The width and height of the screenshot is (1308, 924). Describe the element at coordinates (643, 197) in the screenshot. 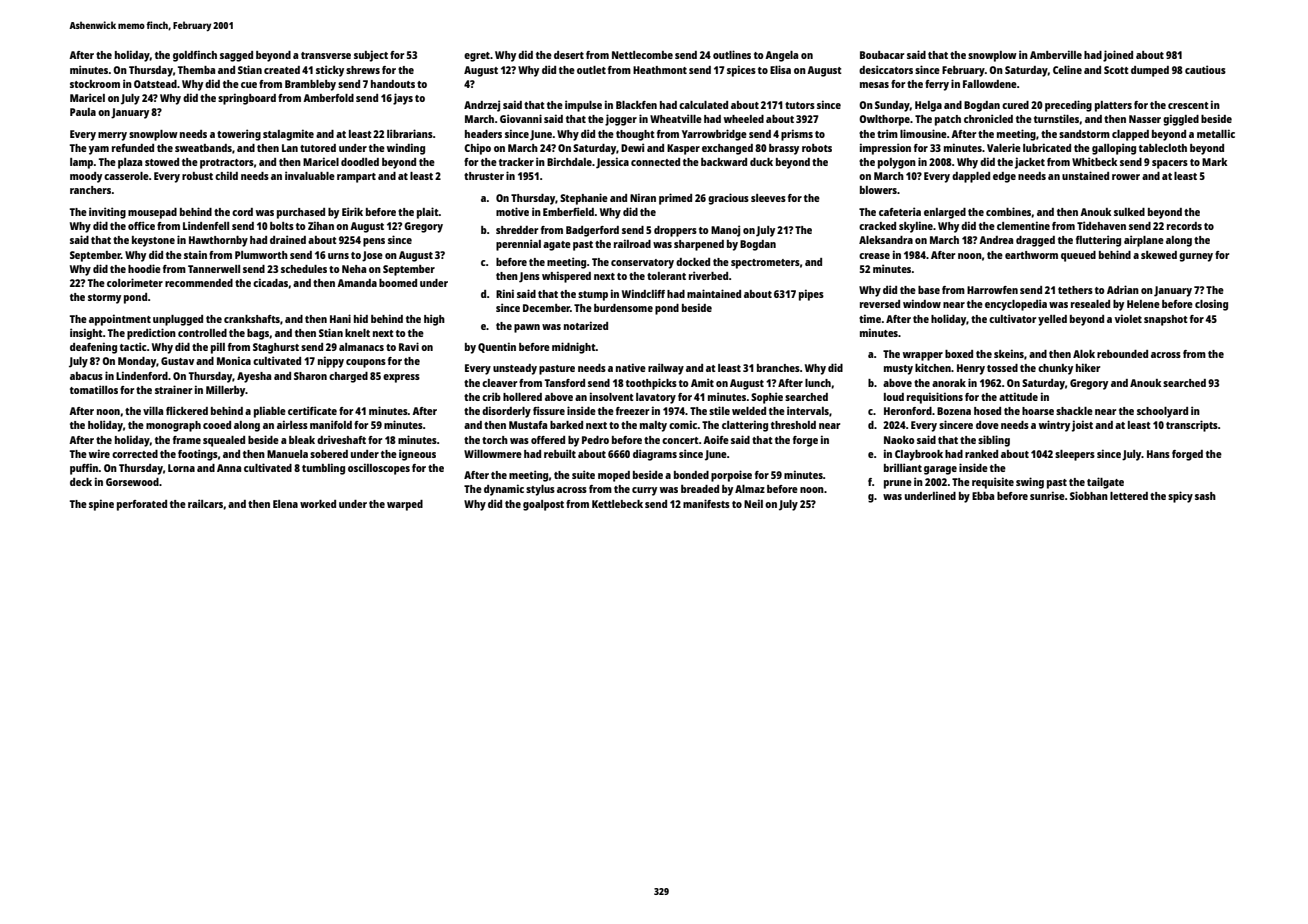

I see `Niran` at that location.
